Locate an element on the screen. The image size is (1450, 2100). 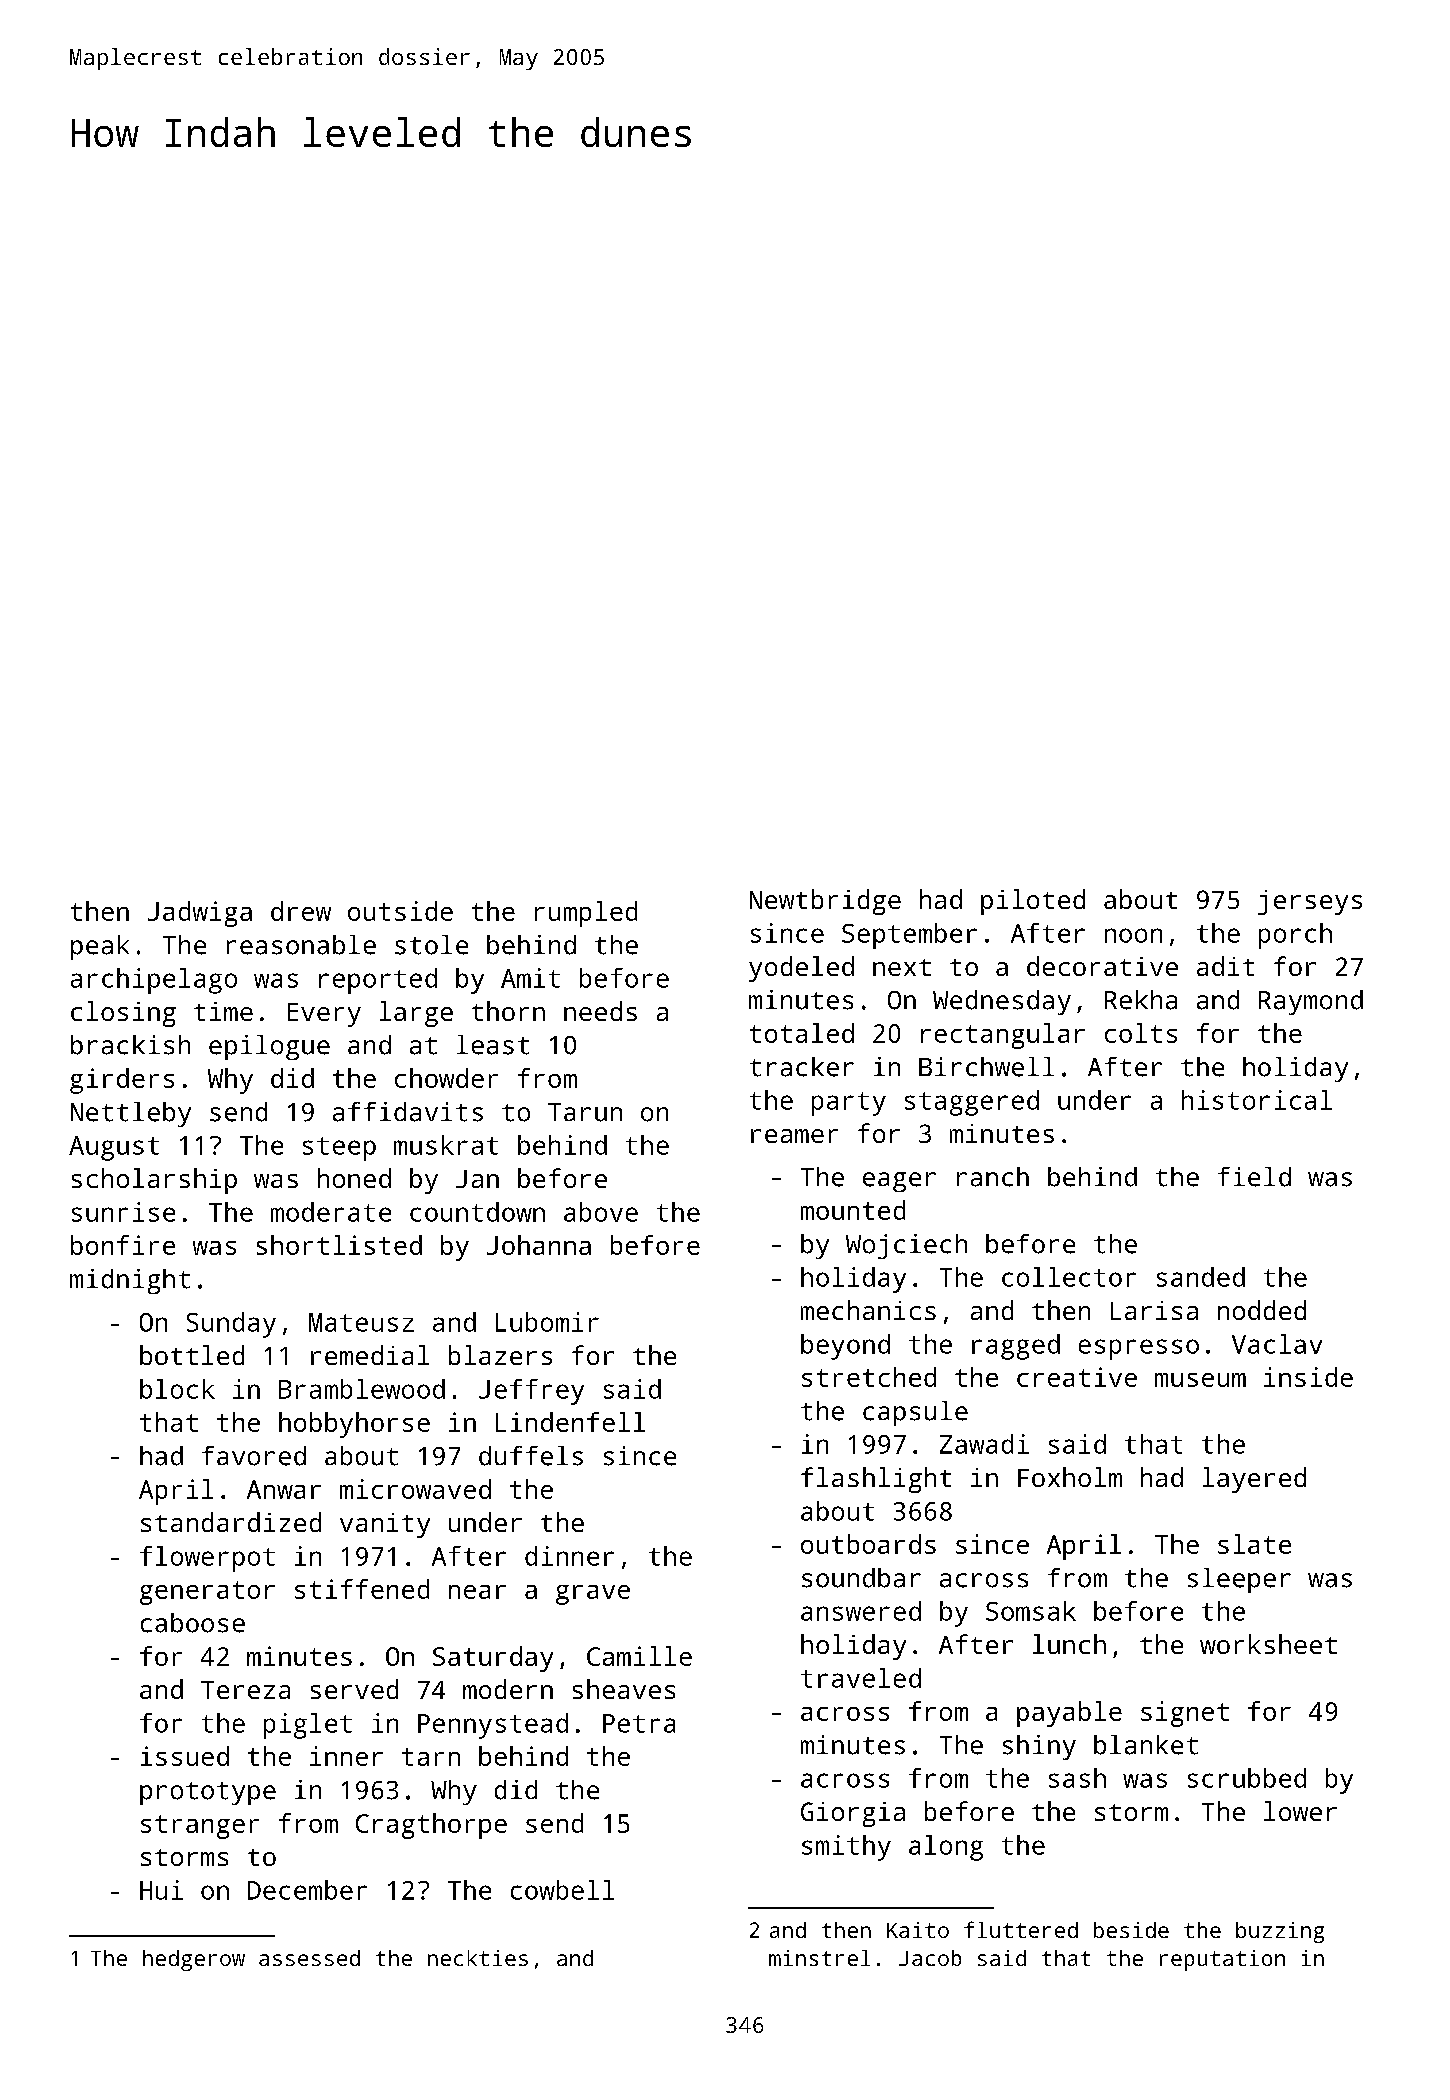
Newtbridge is located at coordinates (825, 902).
